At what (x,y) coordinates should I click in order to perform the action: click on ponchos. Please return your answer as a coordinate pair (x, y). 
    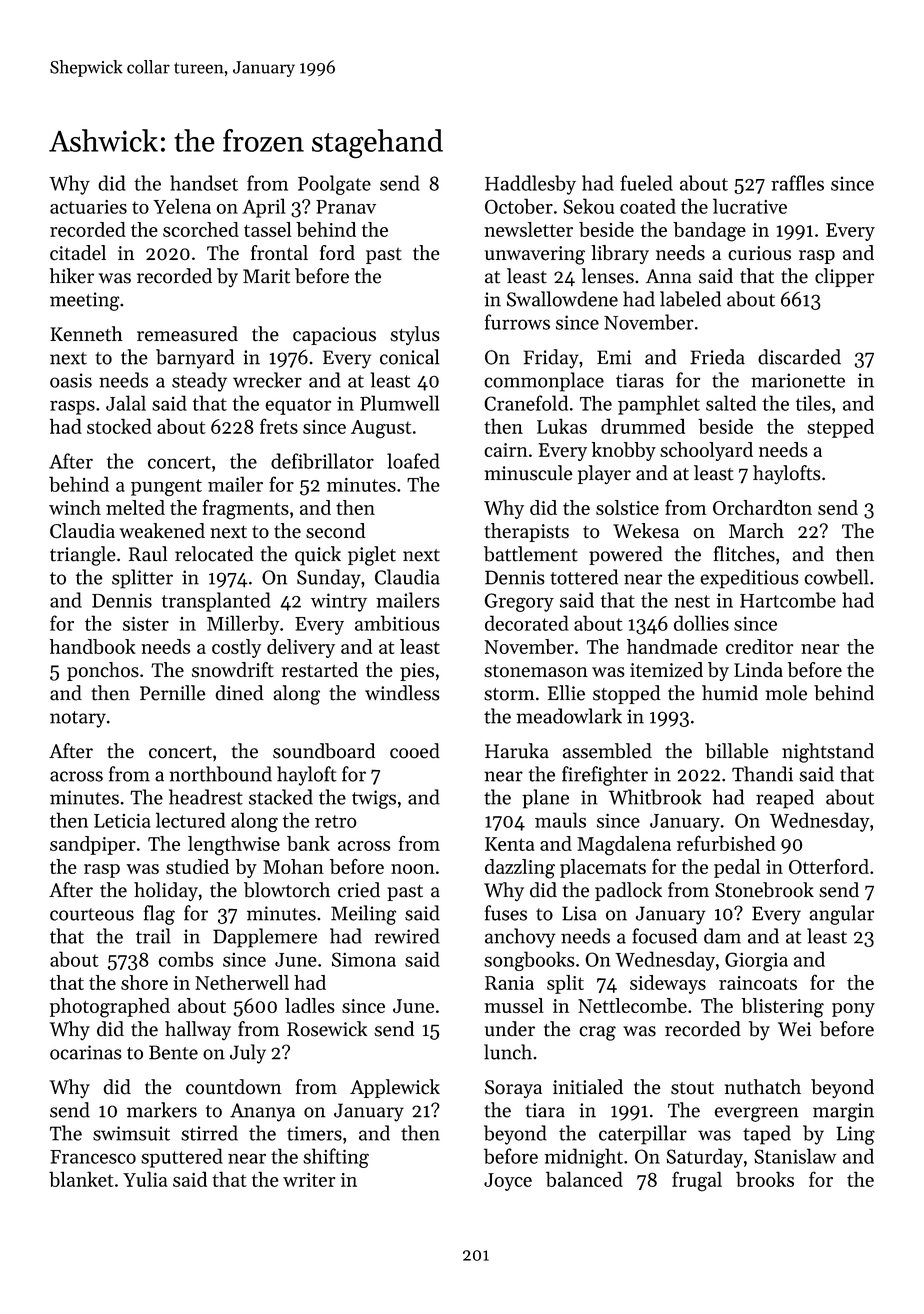
    Looking at the image, I should click on (103, 671).
